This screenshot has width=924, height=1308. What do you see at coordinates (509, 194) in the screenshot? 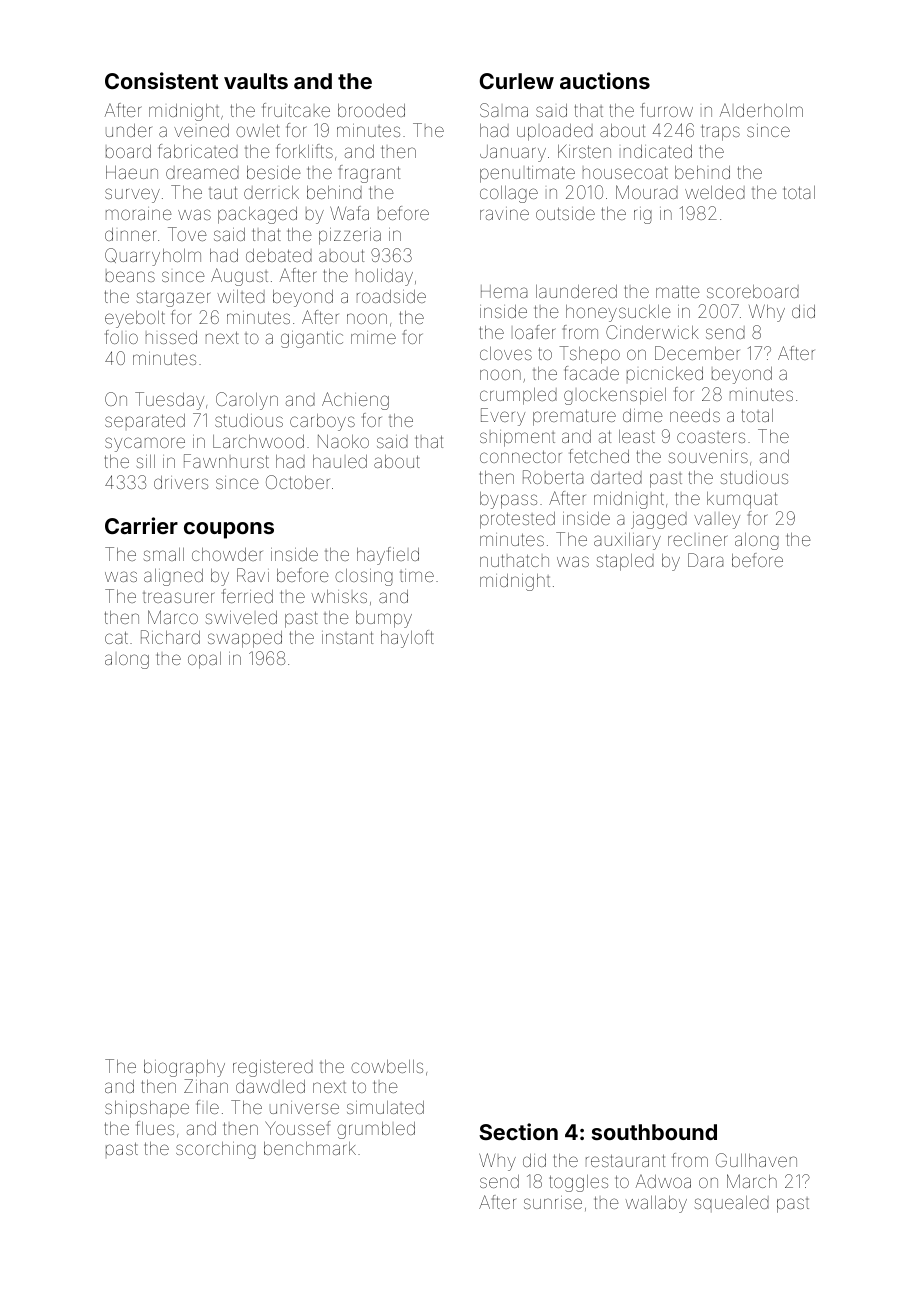
I see `collage` at bounding box center [509, 194].
